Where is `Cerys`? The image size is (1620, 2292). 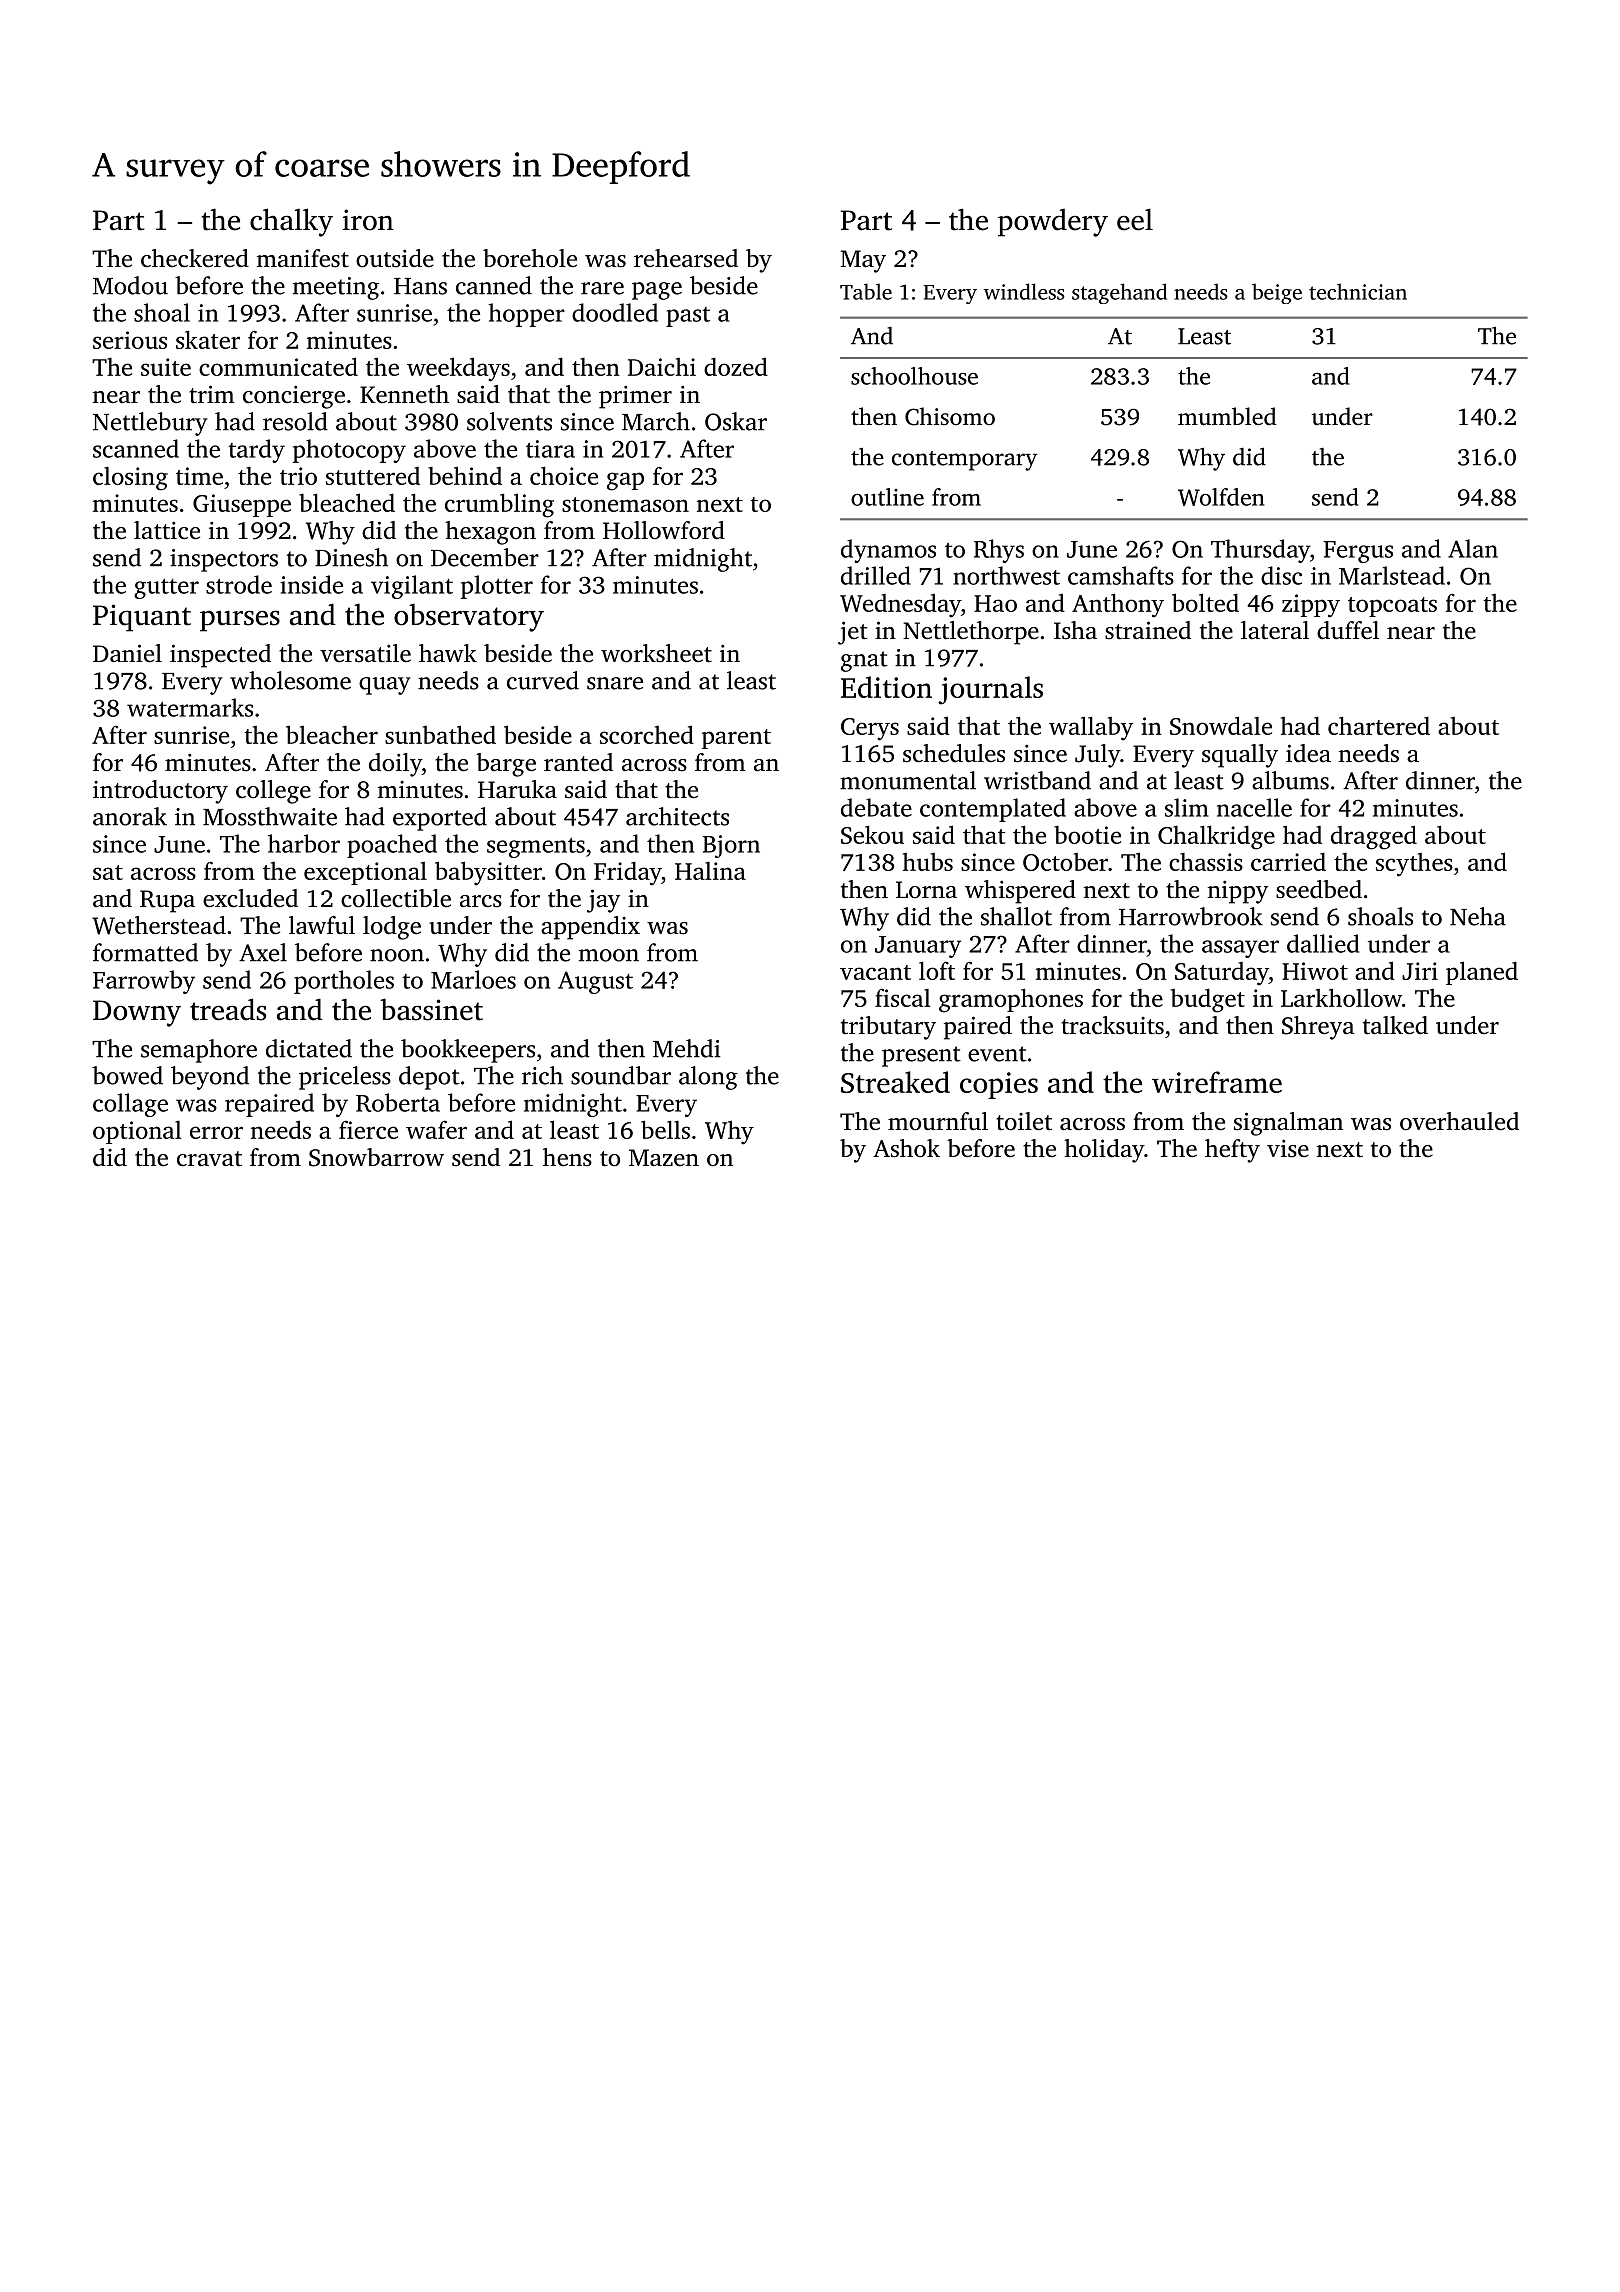
Cerys is located at coordinates (870, 729).
